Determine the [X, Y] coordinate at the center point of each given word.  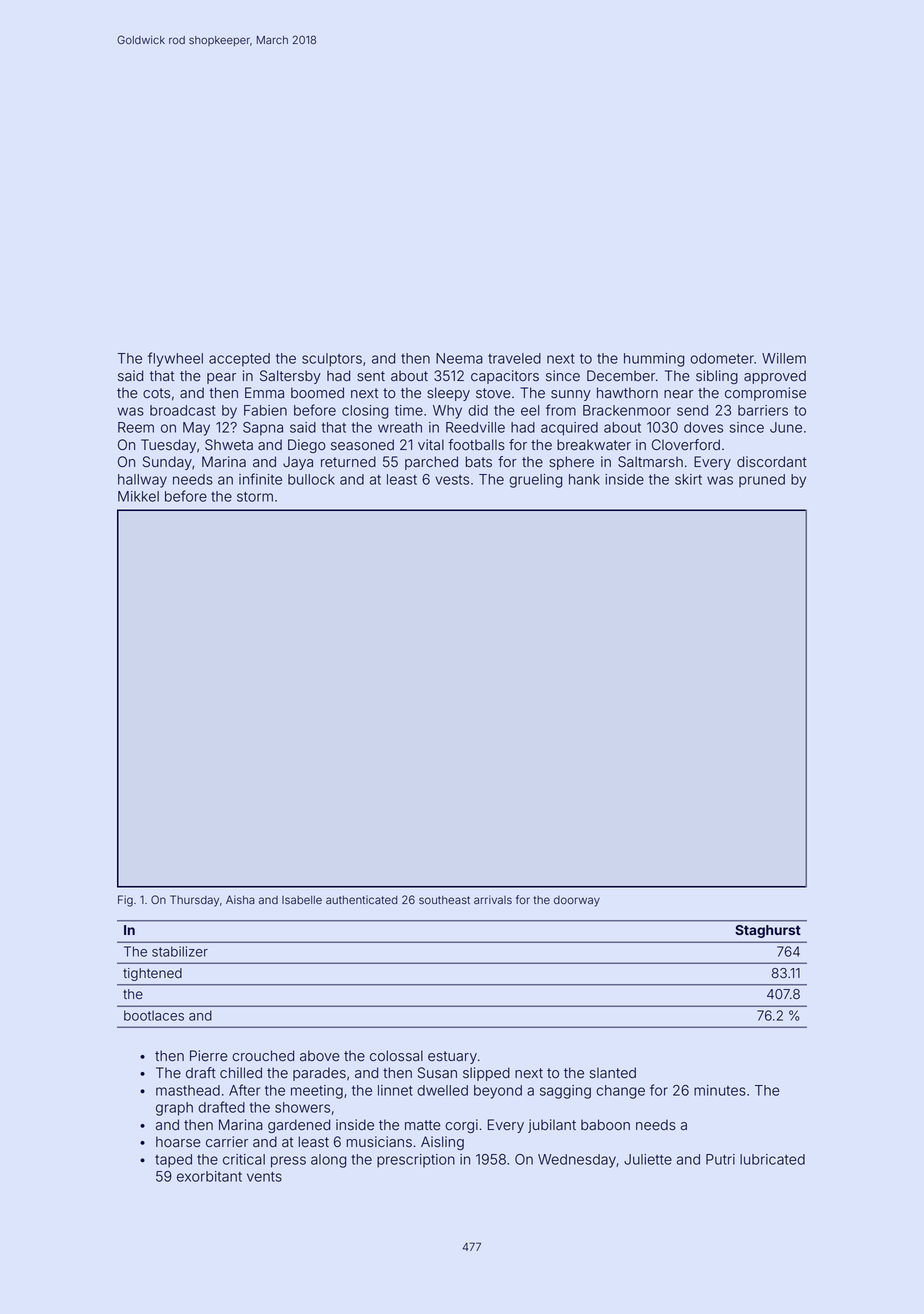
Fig [125, 901]
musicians [379, 1142]
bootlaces [154, 1015]
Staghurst [768, 931]
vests [452, 480]
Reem [136, 427]
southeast [444, 900]
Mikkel [138, 496]
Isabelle [302, 900]
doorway [577, 901]
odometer [722, 358]
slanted [612, 1073]
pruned [762, 480]
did [478, 410]
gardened [299, 1126]
